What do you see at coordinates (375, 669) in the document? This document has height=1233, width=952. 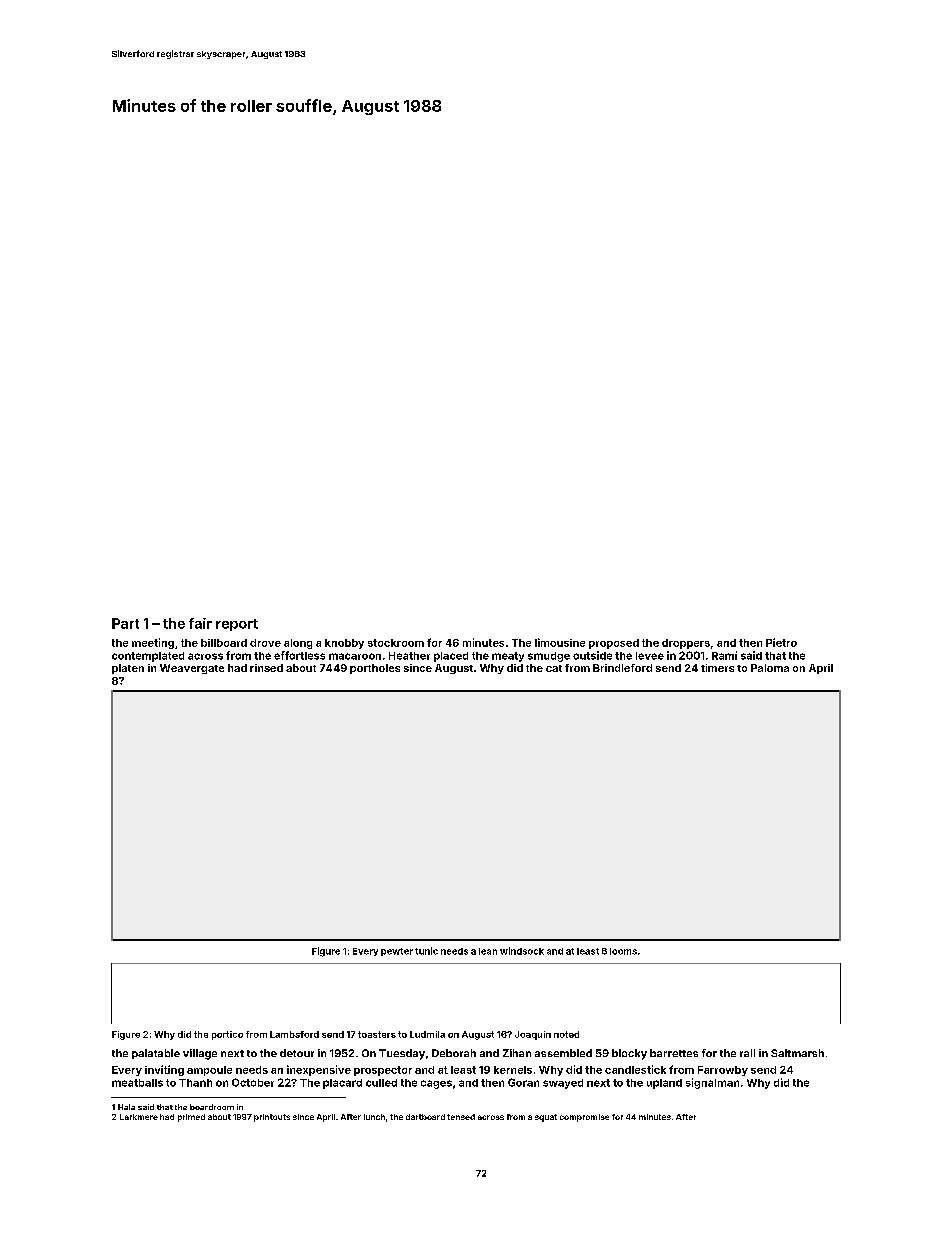 I see `portholes` at bounding box center [375, 669].
